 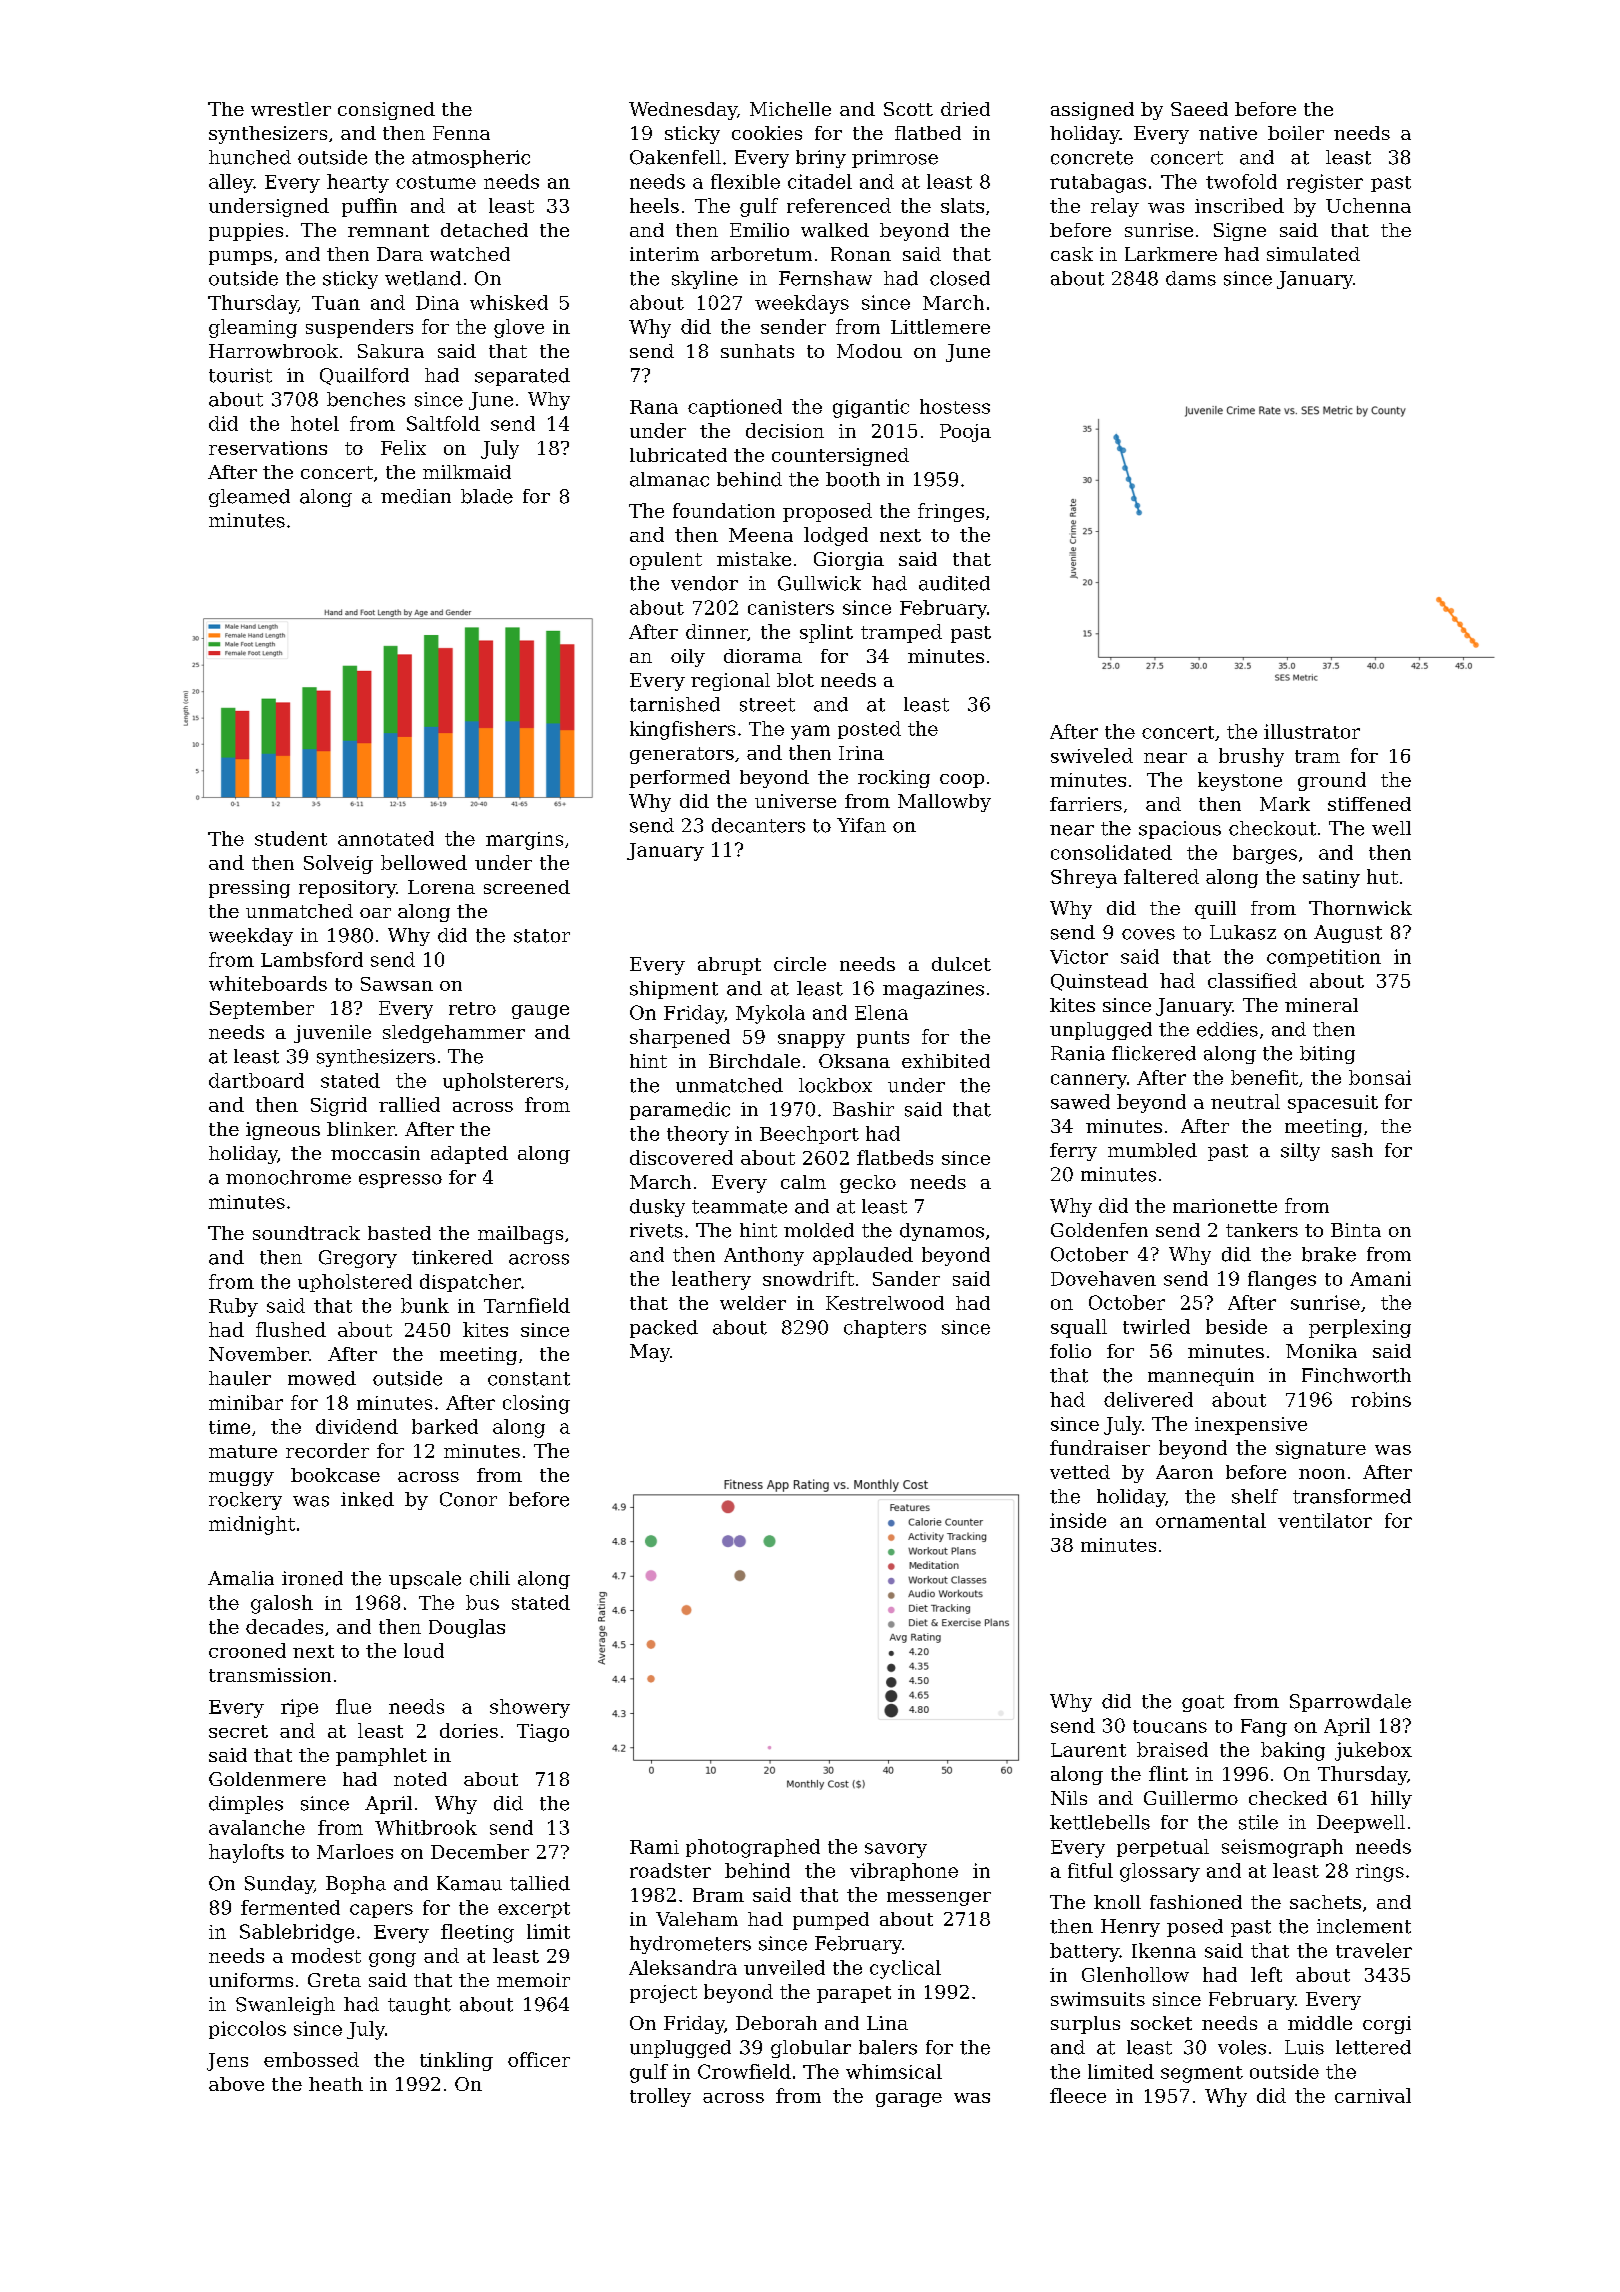 What do you see at coordinates (1202, 2074) in the page?
I see `segment` at bounding box center [1202, 2074].
